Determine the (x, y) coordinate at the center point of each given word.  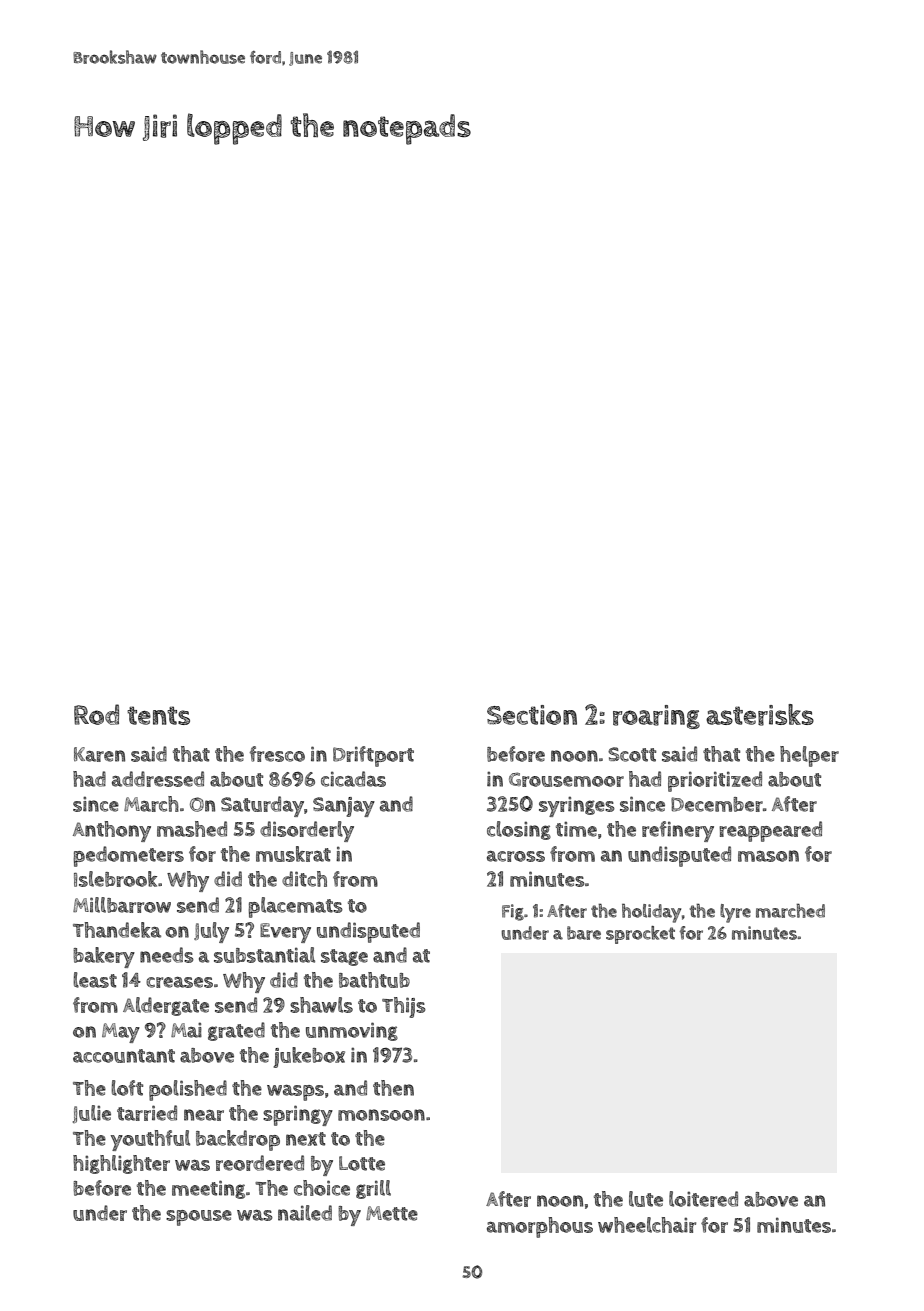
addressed (158, 779)
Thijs (404, 1007)
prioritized (715, 781)
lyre (735, 913)
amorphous (540, 1227)
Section (532, 715)
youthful (150, 1140)
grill (373, 1189)
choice (322, 1188)
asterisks (760, 715)
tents (158, 715)
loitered (703, 1199)
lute (646, 1199)
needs (167, 955)
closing (519, 830)
